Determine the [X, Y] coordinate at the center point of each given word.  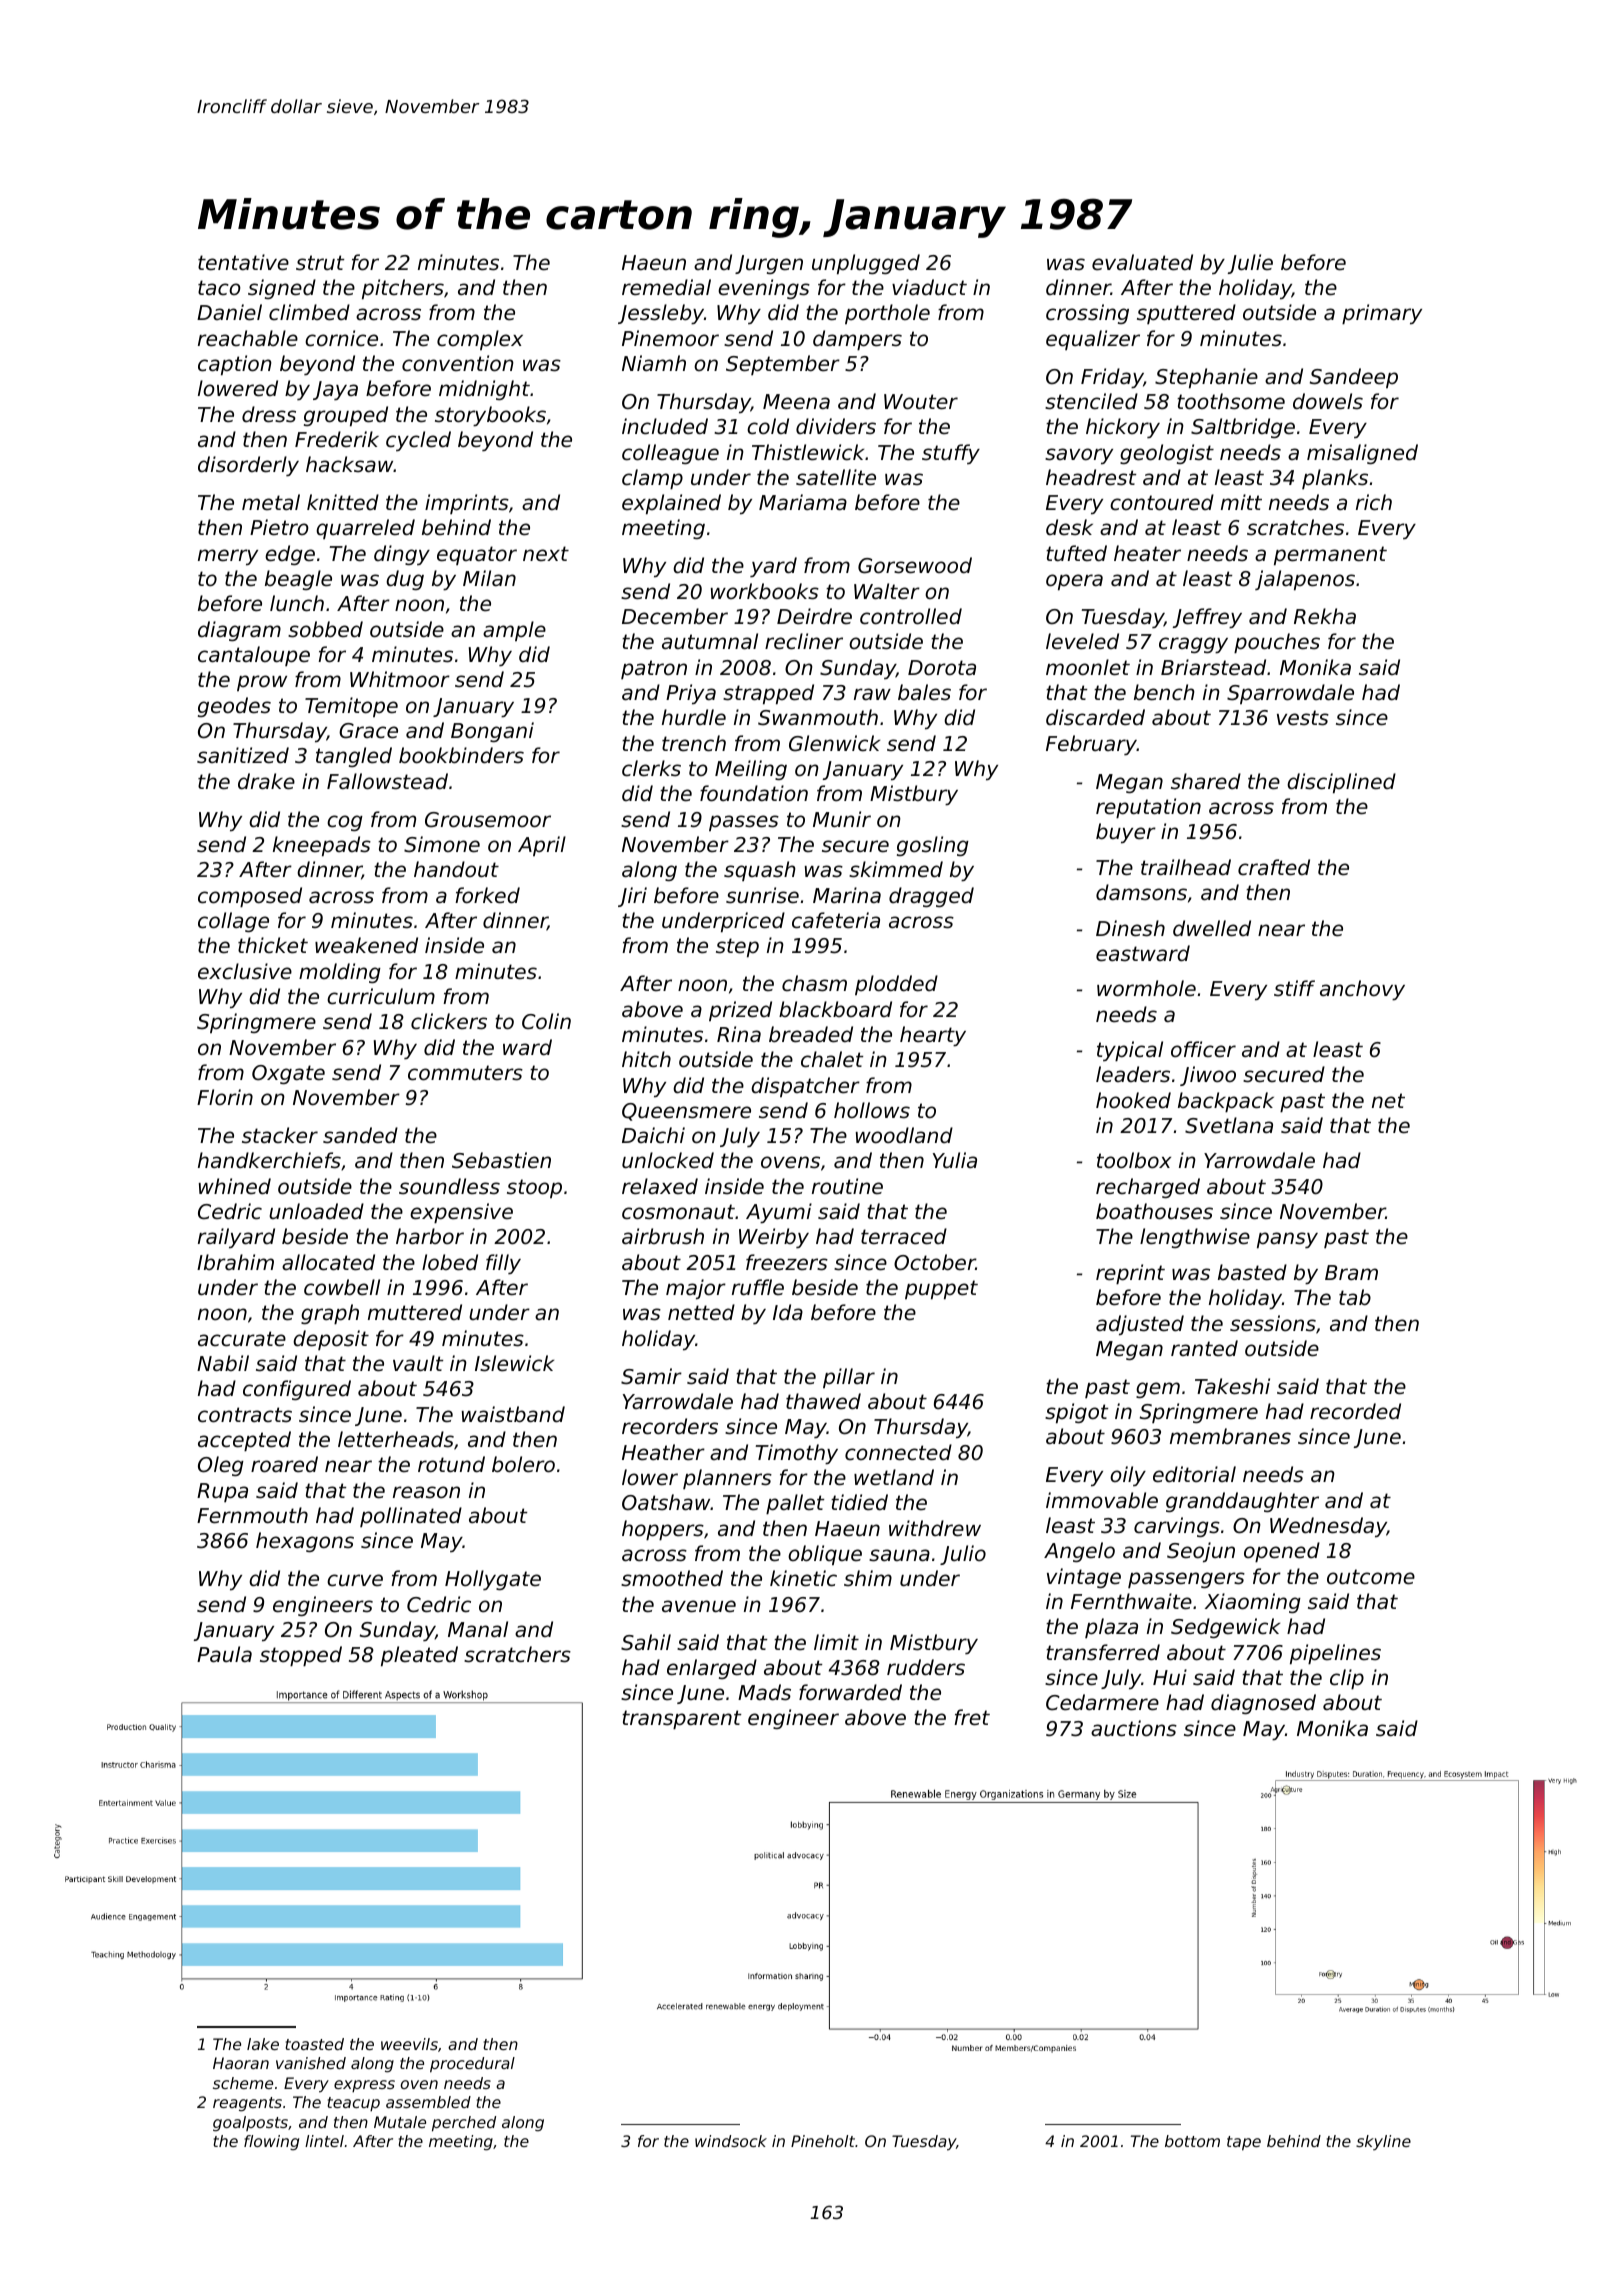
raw [872, 694]
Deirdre [814, 616]
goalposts [250, 2123]
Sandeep [1354, 378]
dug [405, 580]
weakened [366, 945]
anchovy [1362, 990]
